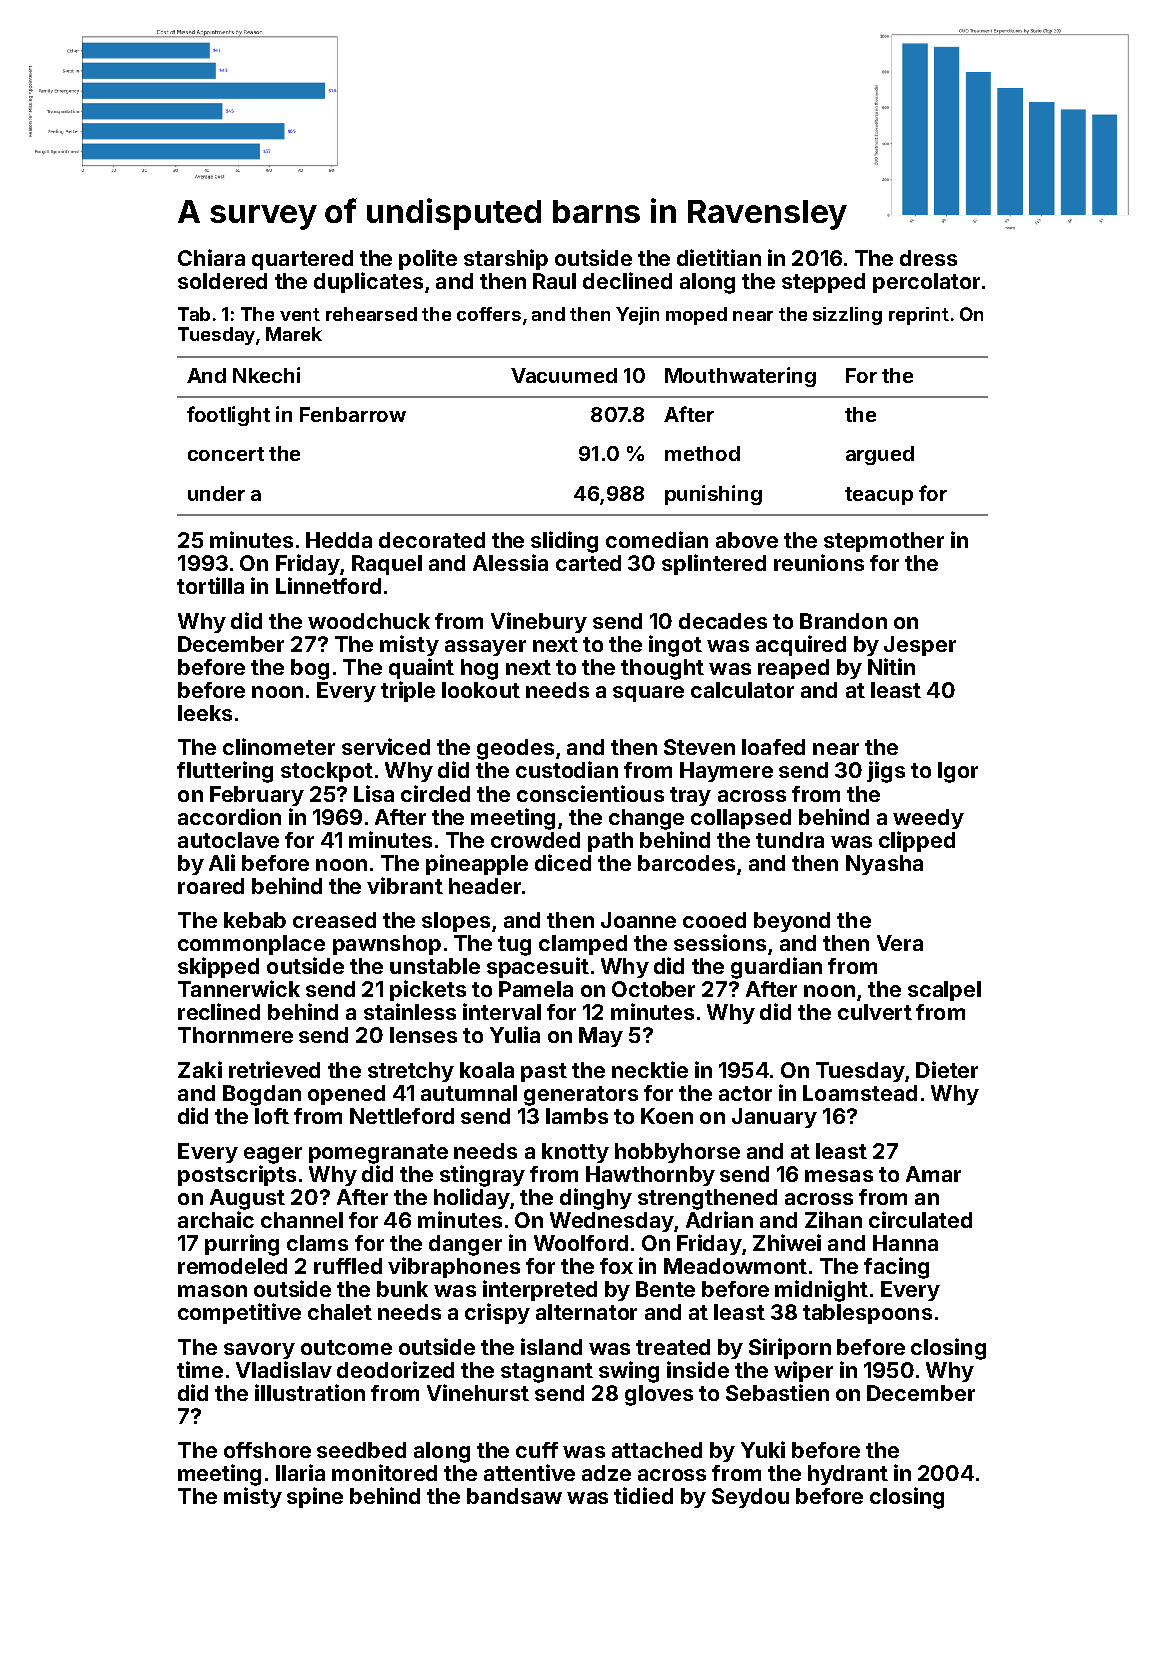 This page has width=1165, height=1654. Describe the element at coordinates (581, 1243) in the page. I see `Woolford` at that location.
